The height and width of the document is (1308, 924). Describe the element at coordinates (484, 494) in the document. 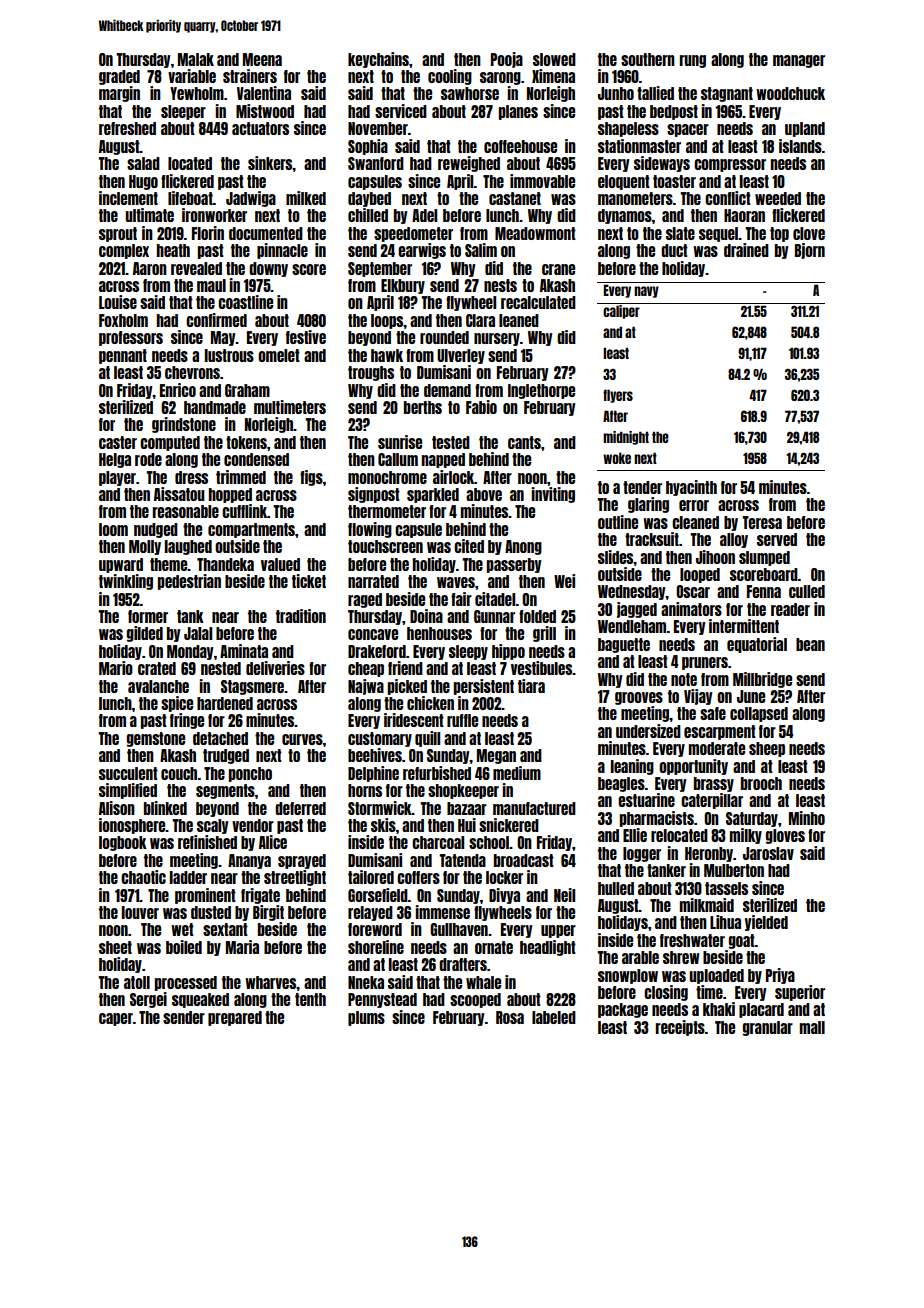

I see `above` at that location.
